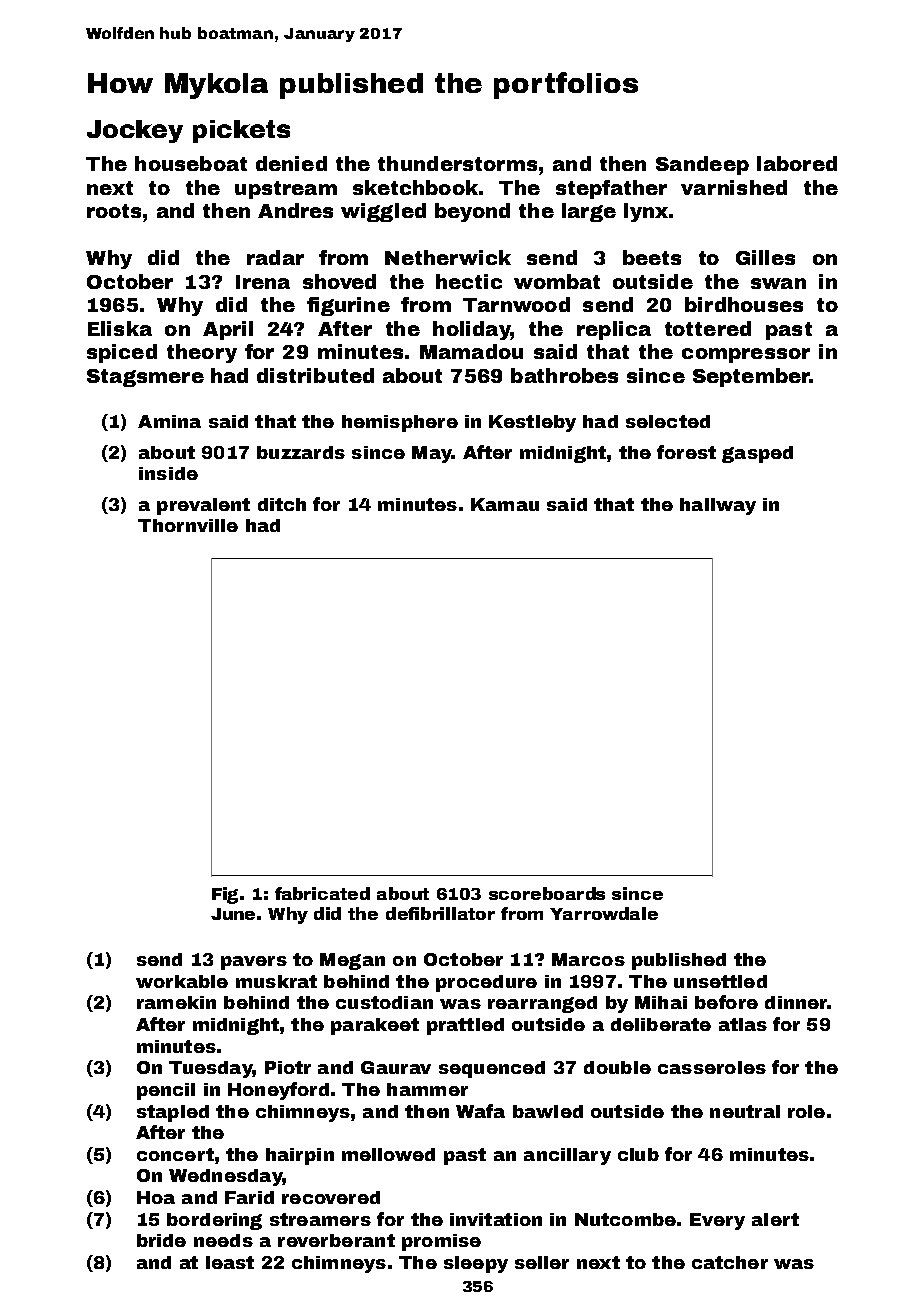 Image resolution: width=924 pixels, height=1314 pixels. Describe the element at coordinates (114, 211) in the page. I see `roots` at that location.
